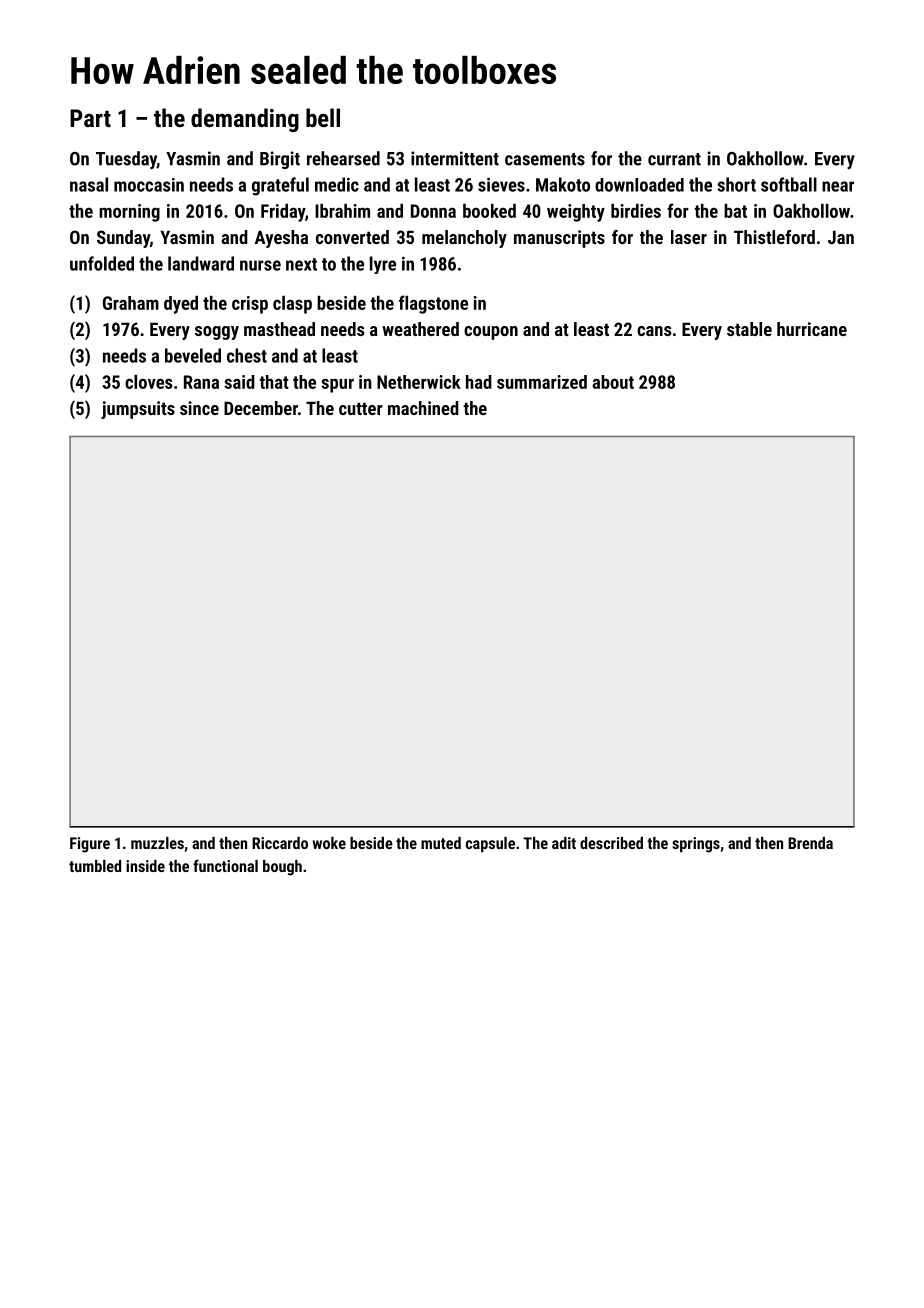 This screenshot has height=1308, width=924. What do you see at coordinates (90, 118) in the screenshot?
I see `Part` at bounding box center [90, 118].
